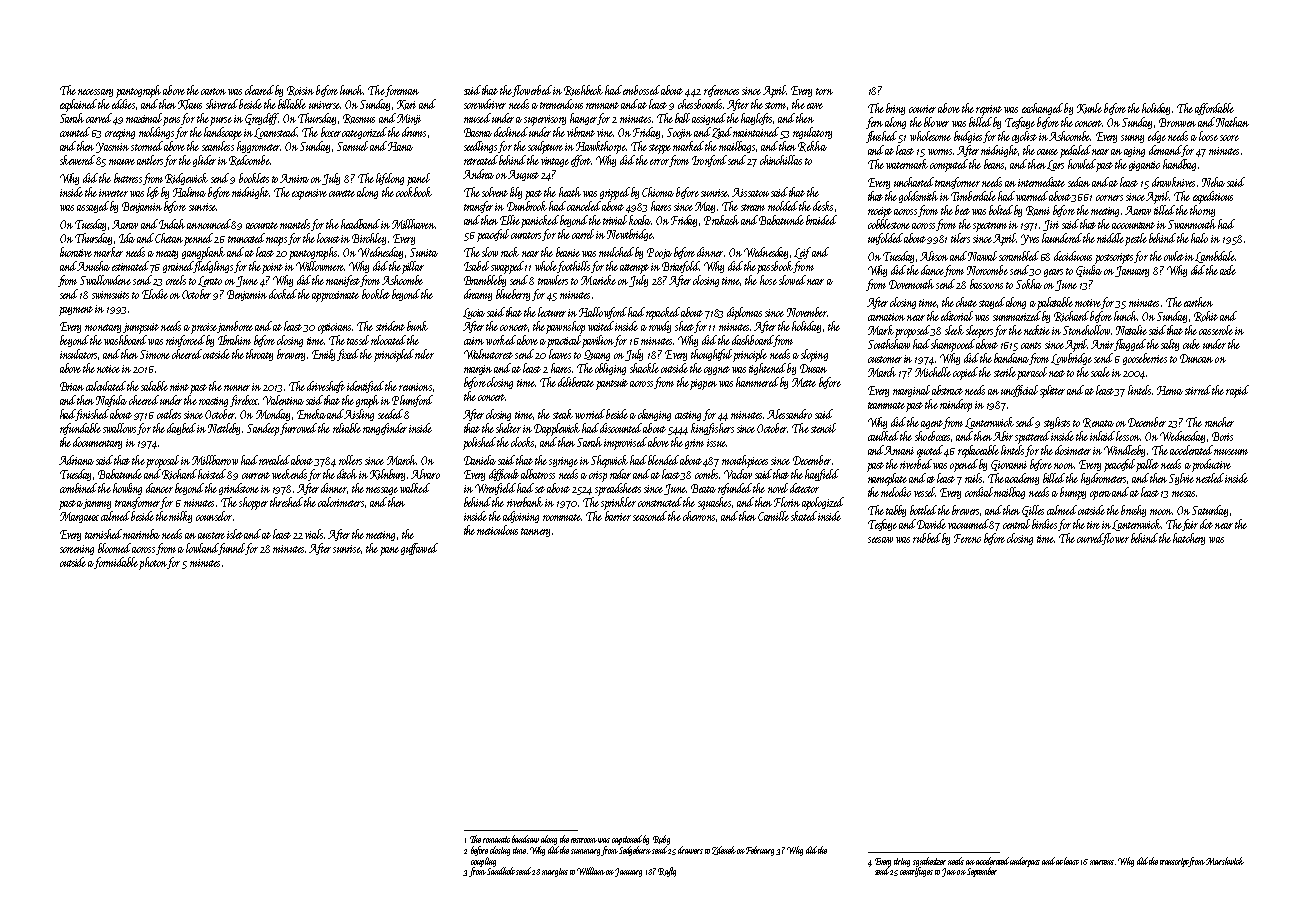  What do you see at coordinates (496, 839) in the document?
I see `romantic` at bounding box center [496, 839].
